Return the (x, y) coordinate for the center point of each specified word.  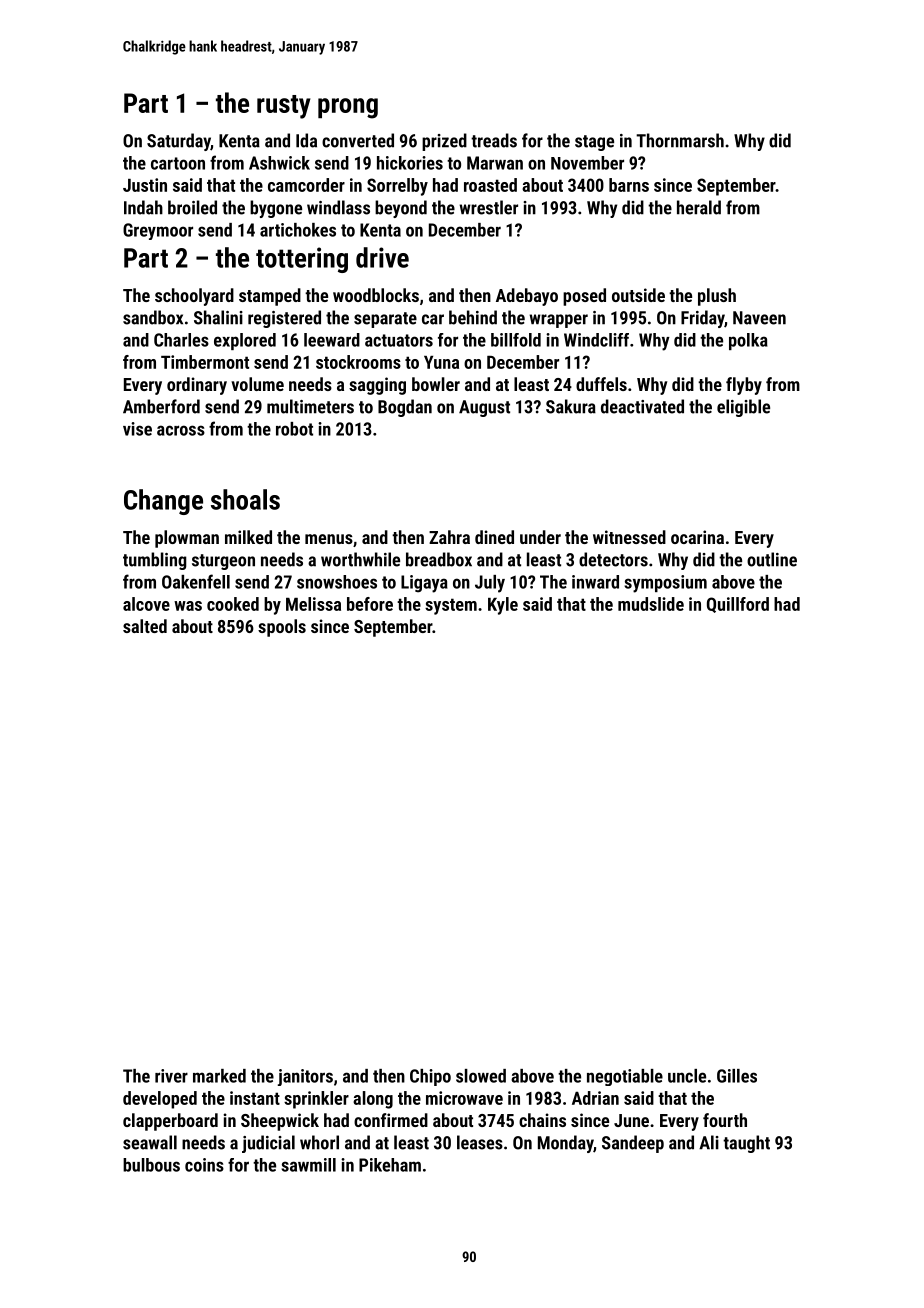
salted (145, 626)
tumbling (155, 561)
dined (494, 537)
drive (382, 257)
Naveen (759, 318)
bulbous (151, 1165)
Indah (143, 207)
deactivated (642, 406)
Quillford (738, 605)
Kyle (503, 606)
